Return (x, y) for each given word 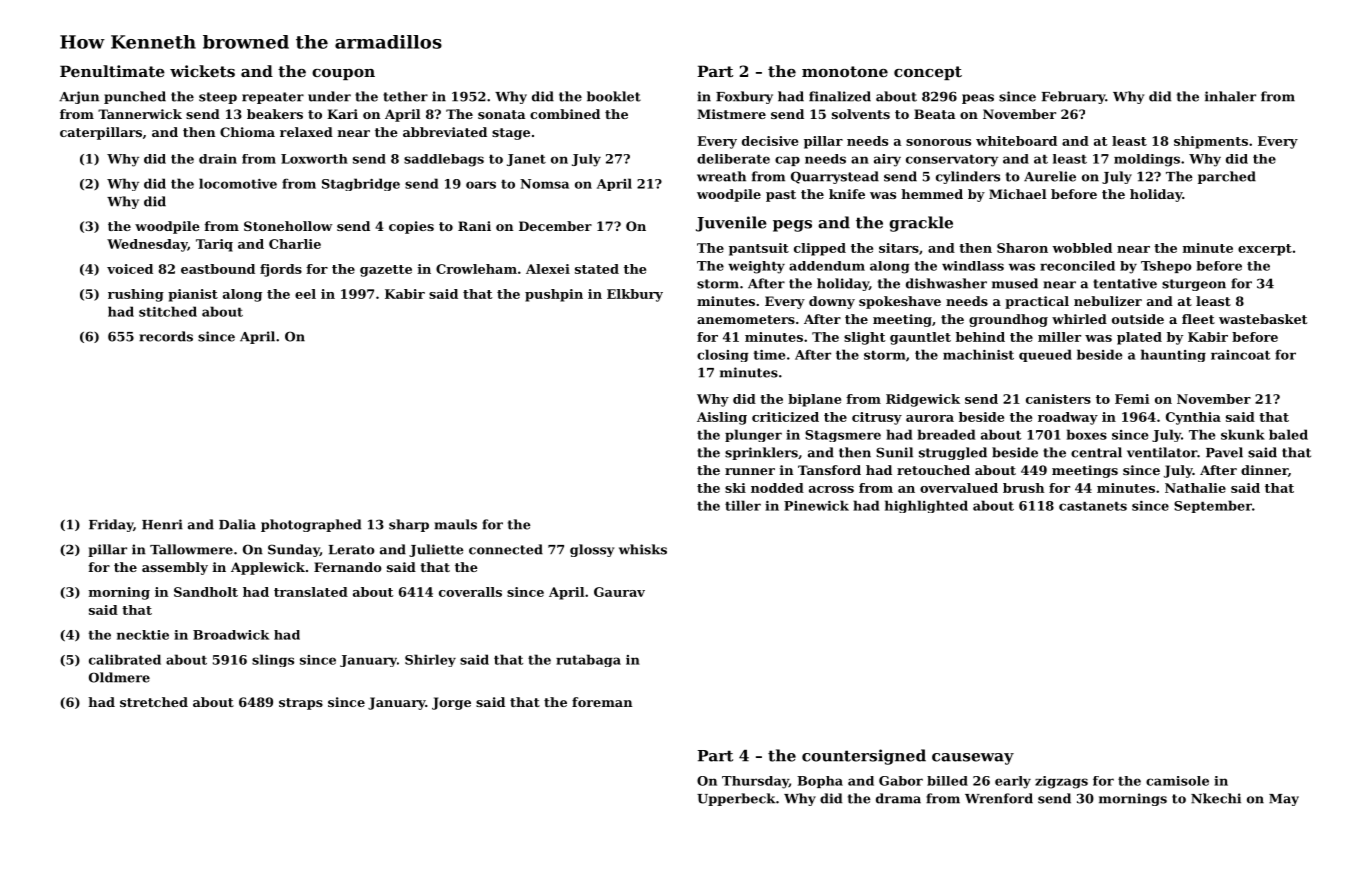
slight (865, 338)
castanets (1093, 506)
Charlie (295, 244)
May (1284, 800)
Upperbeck (736, 799)
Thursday (755, 782)
